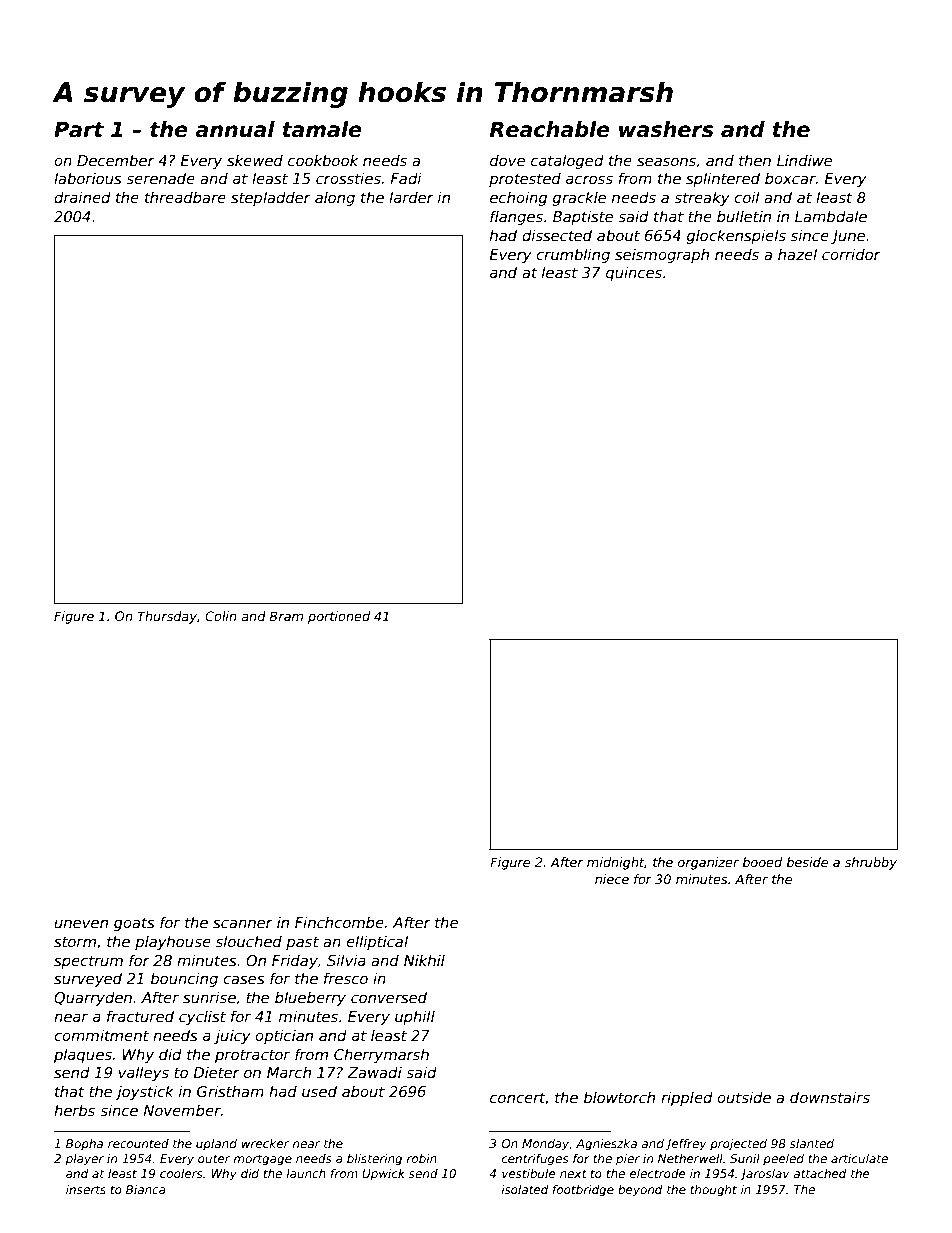 The height and width of the screenshot is (1233, 952). Describe the element at coordinates (550, 129) in the screenshot. I see `Reachable` at that location.
